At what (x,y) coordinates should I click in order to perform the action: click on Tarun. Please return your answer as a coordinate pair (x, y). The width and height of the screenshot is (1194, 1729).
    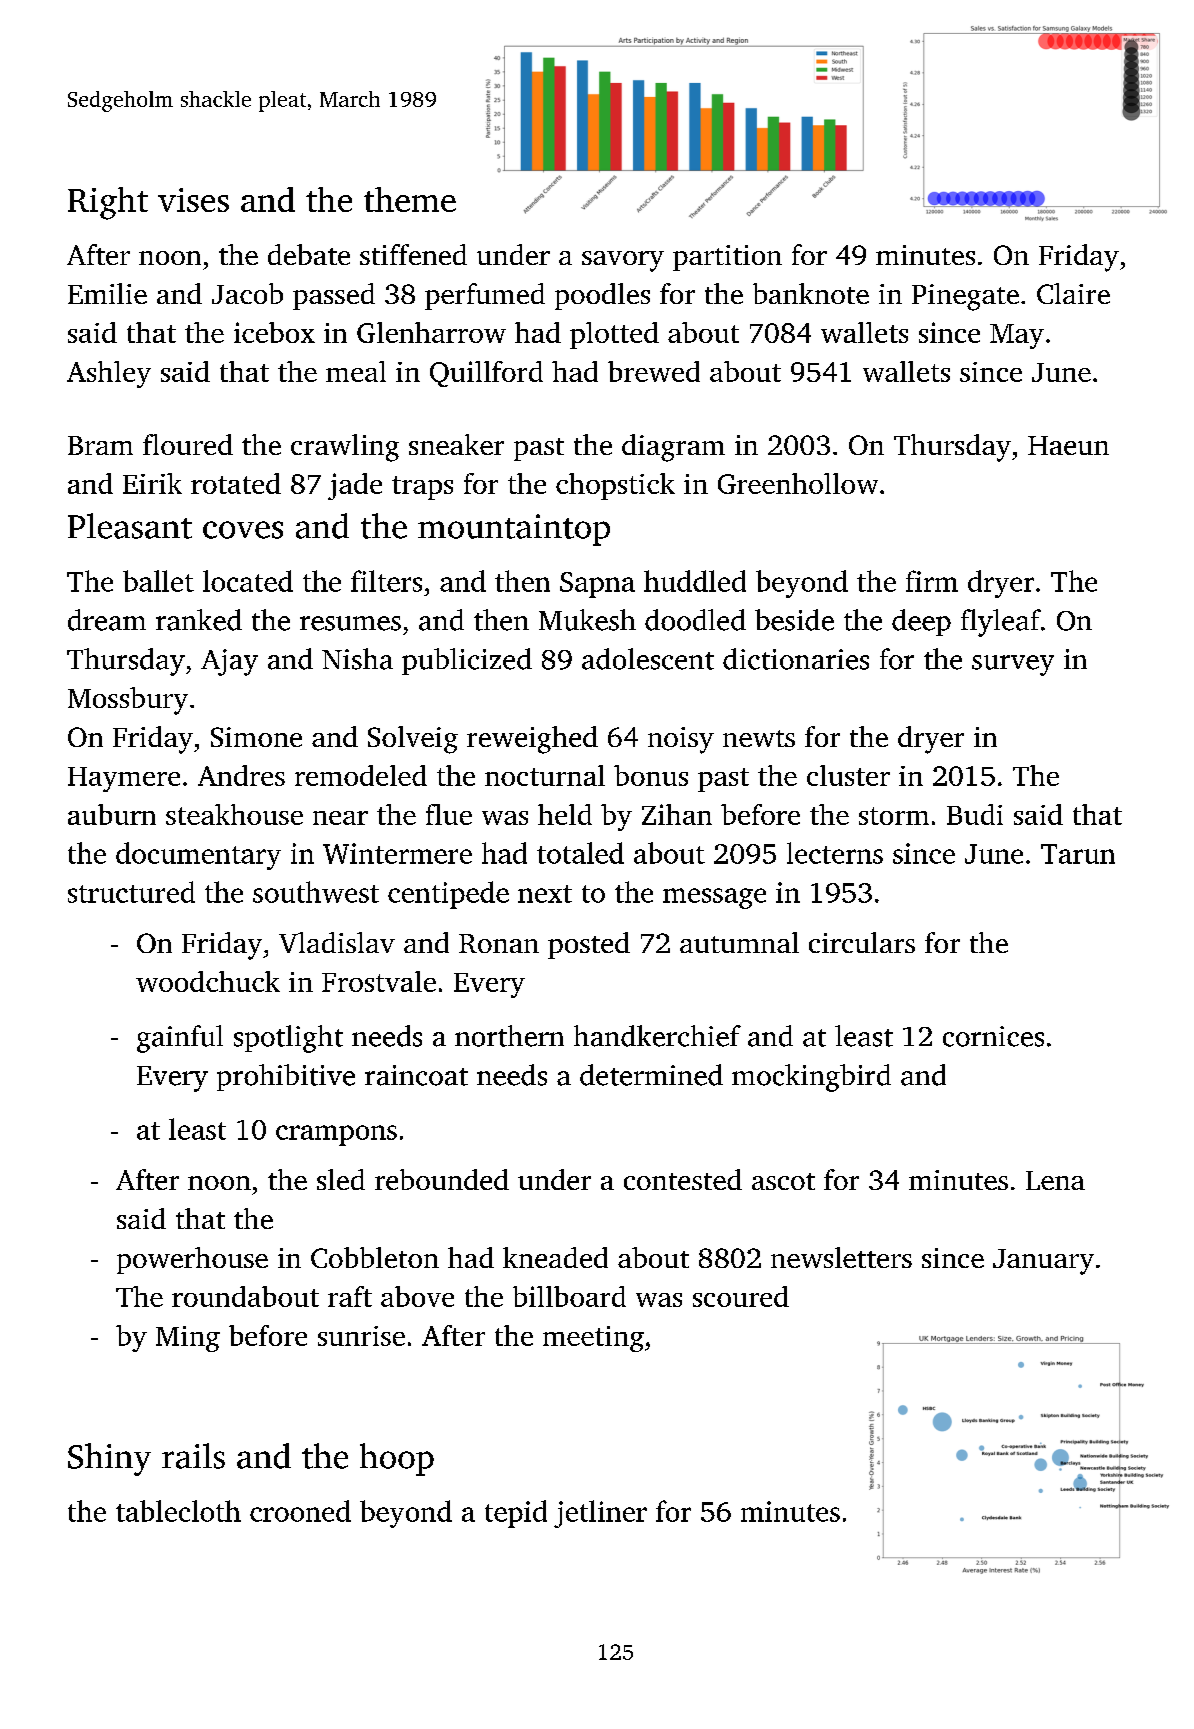
    Looking at the image, I should click on (1078, 854).
